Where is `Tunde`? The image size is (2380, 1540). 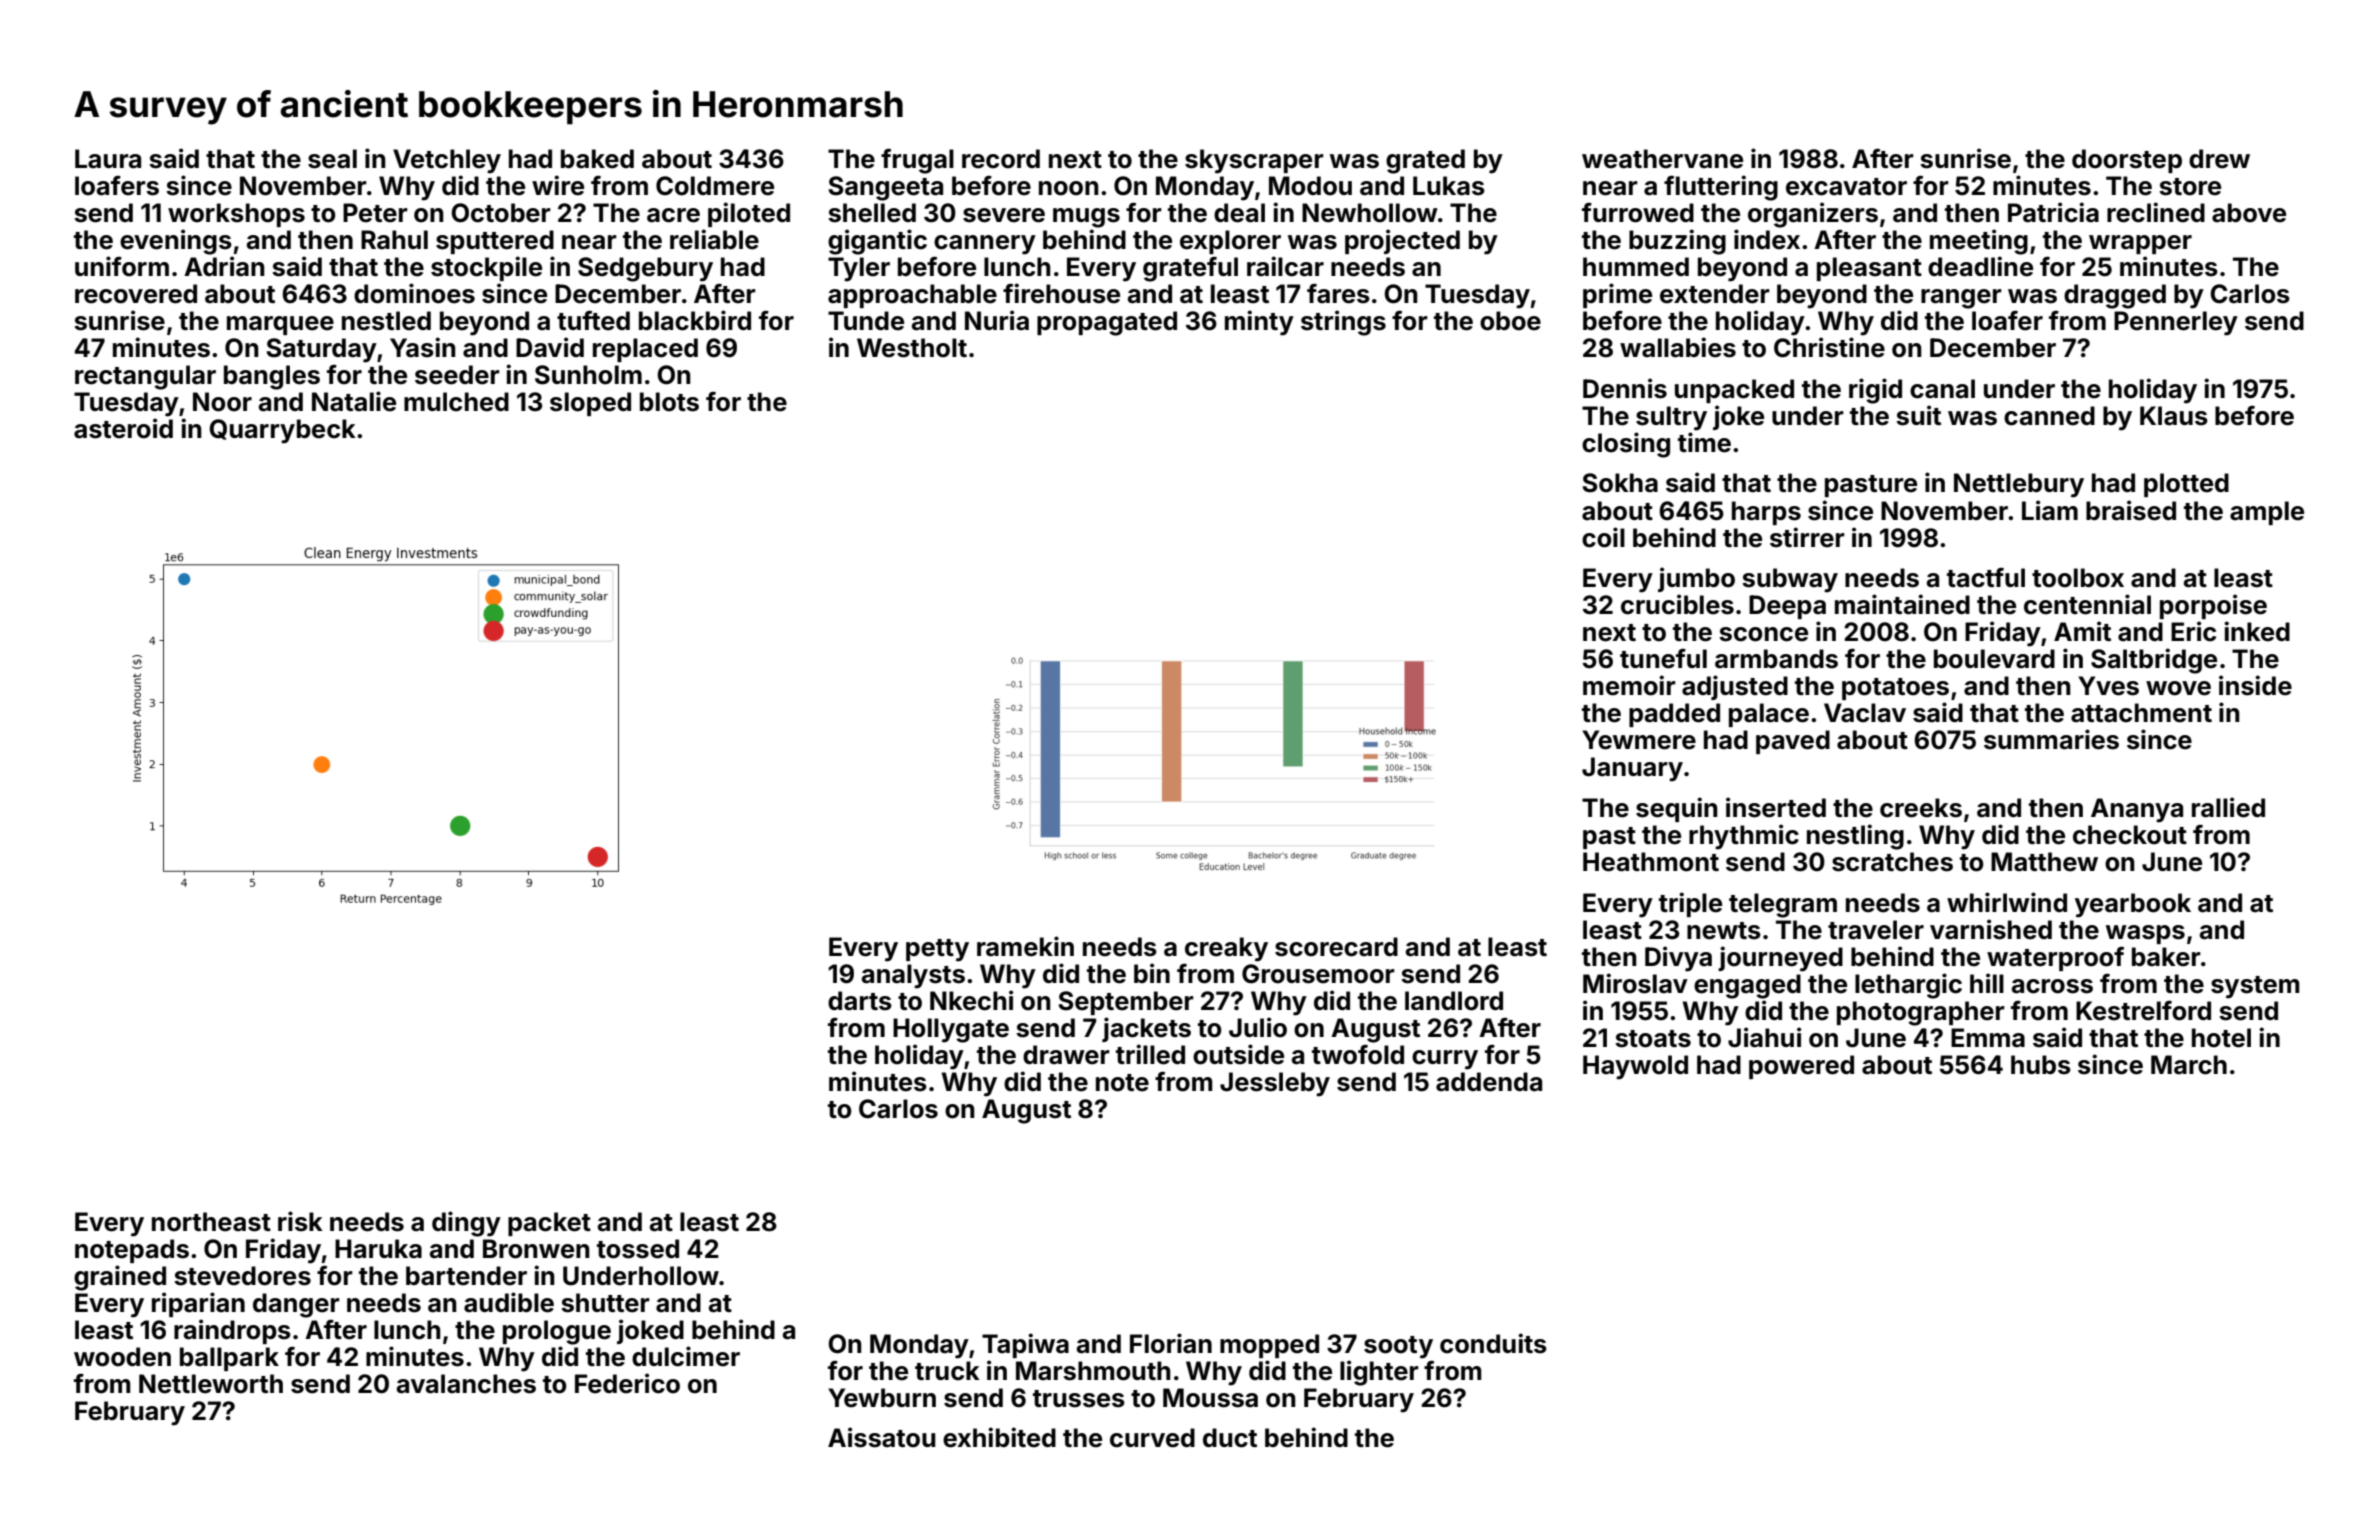 Tunde is located at coordinates (866, 321).
